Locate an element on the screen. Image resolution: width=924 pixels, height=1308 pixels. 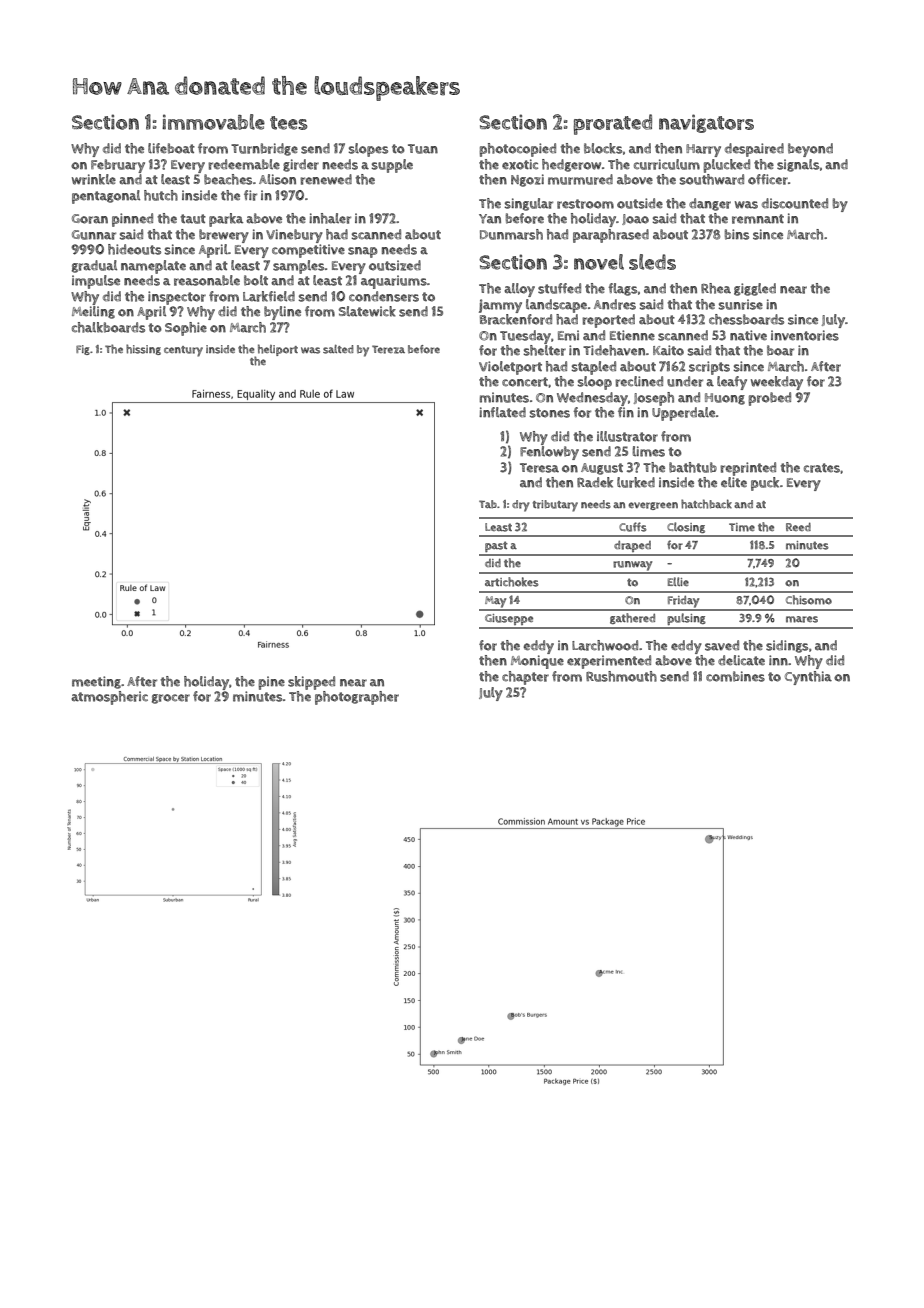
navigators is located at coordinates (706, 123).
